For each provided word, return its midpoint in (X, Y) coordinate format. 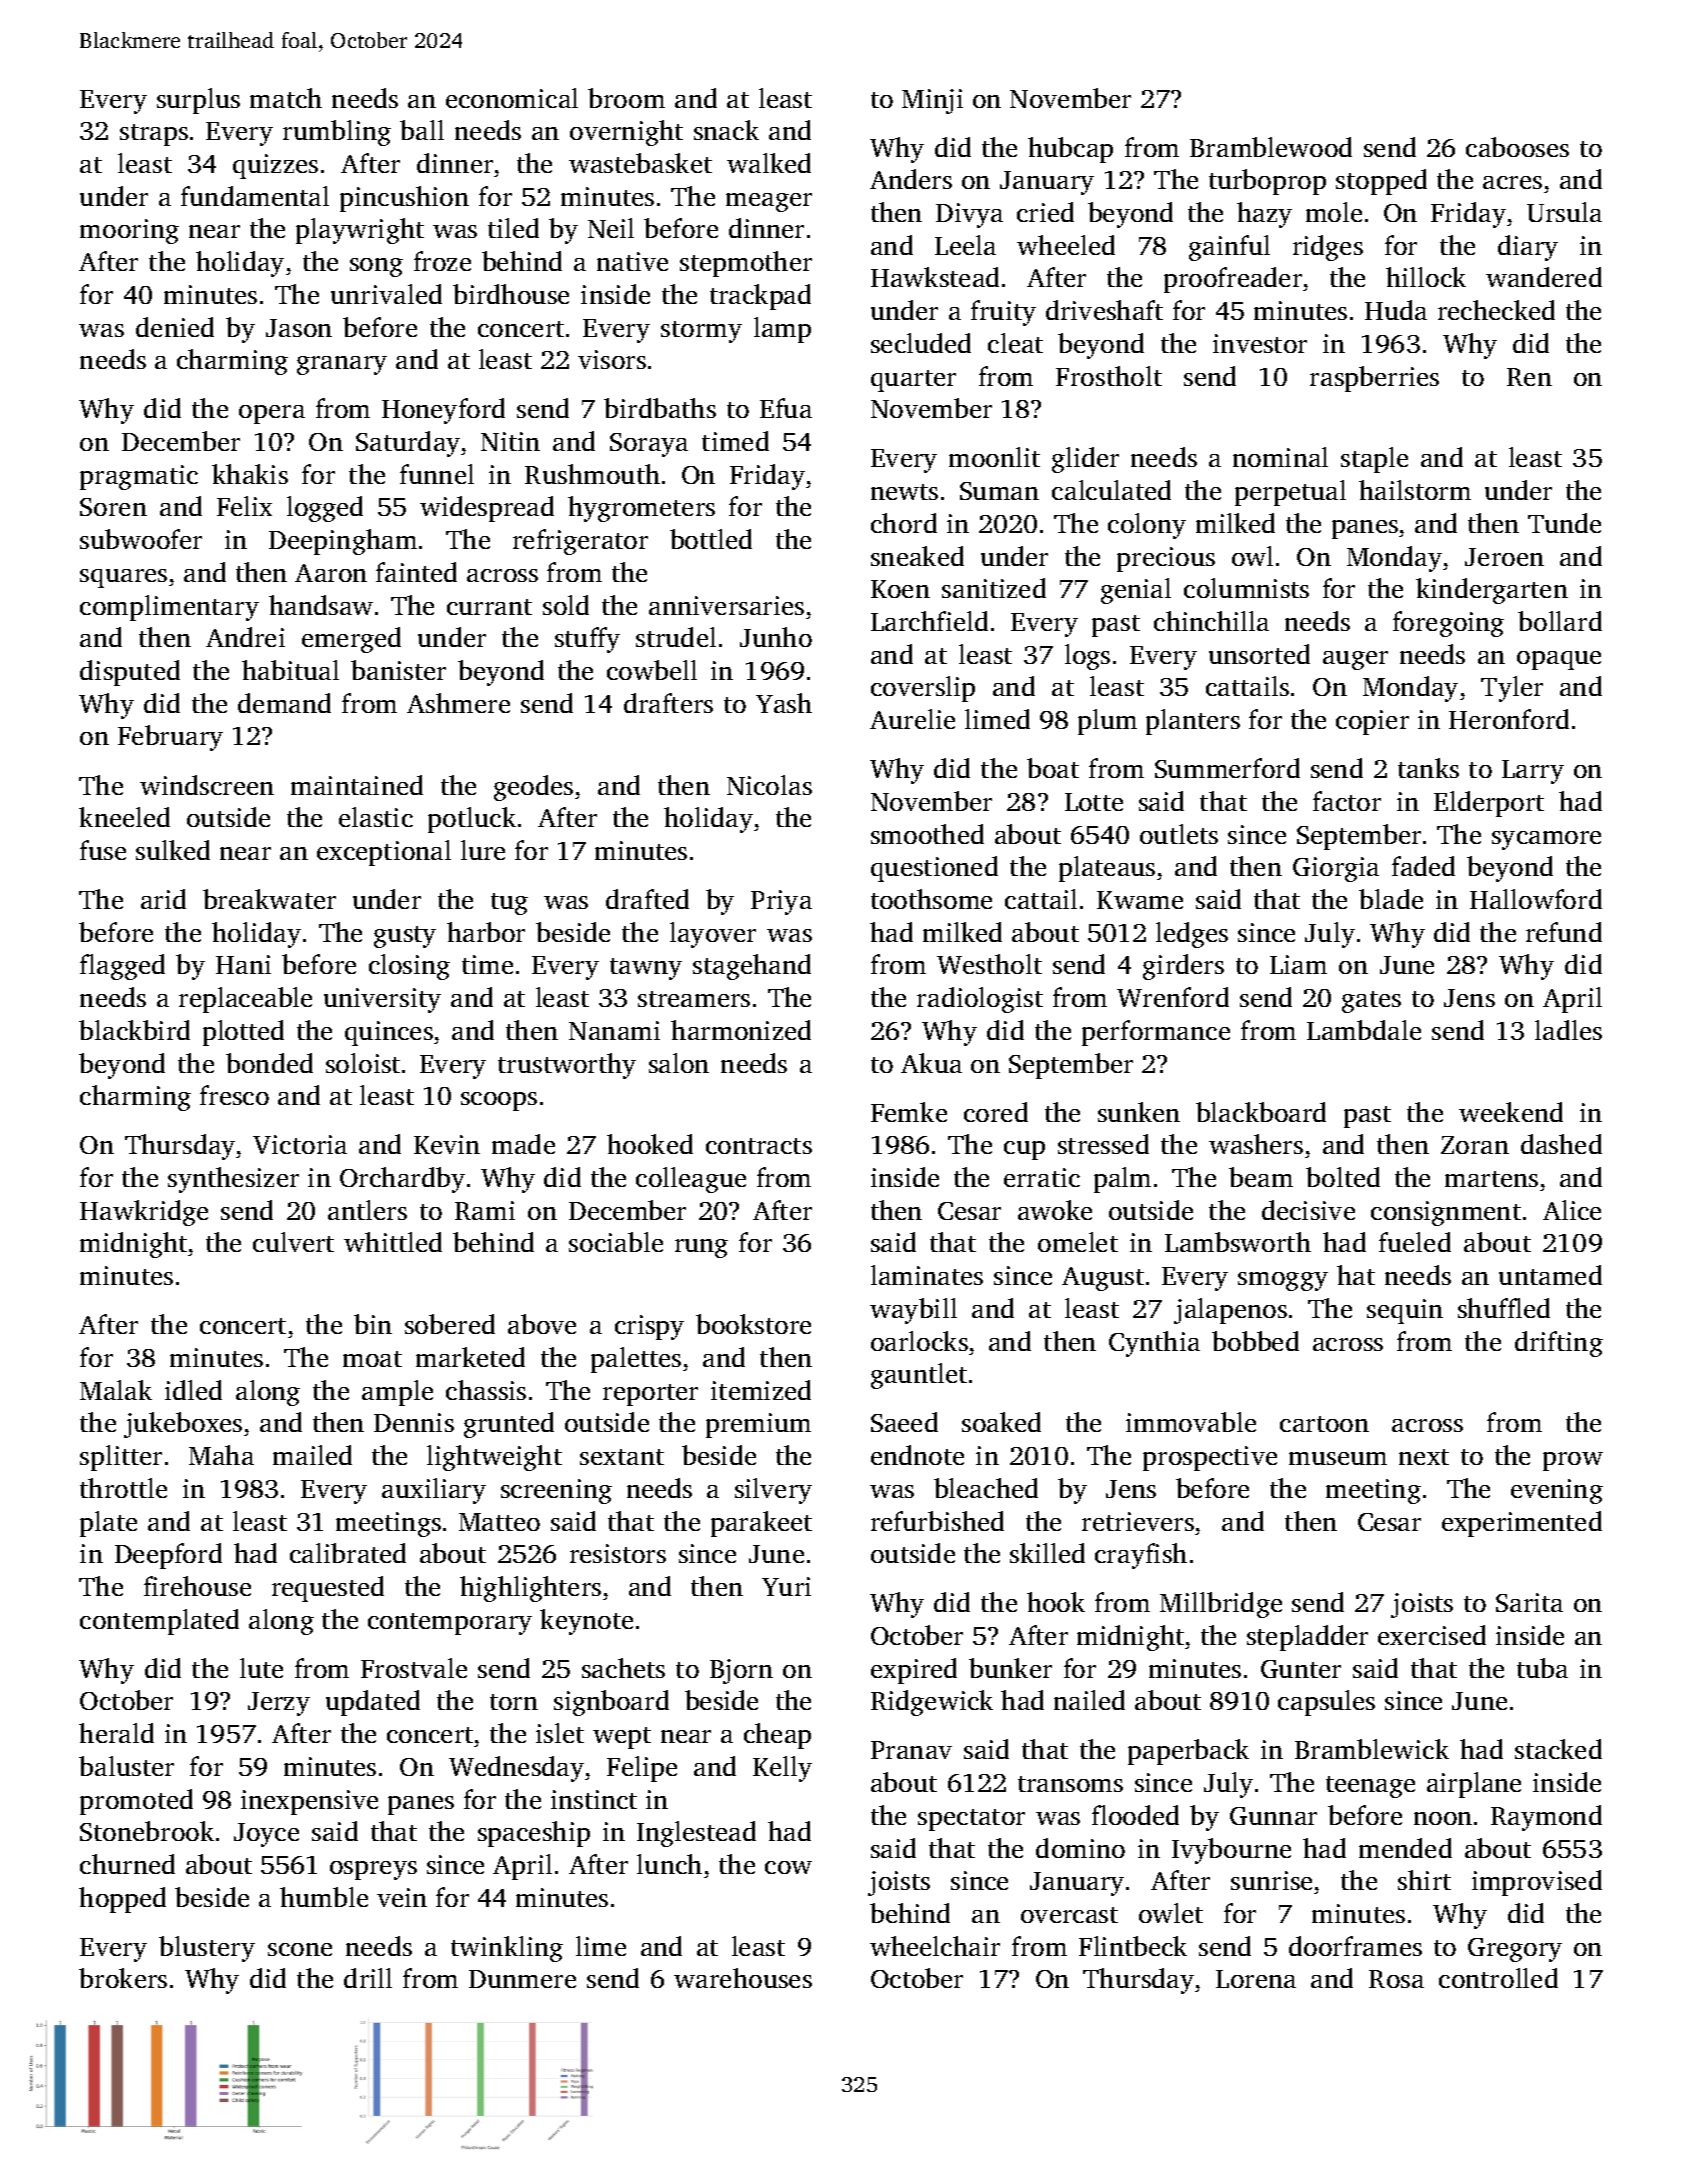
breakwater (269, 899)
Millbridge (1221, 1605)
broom (626, 98)
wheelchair (935, 1946)
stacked (1558, 1749)
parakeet (761, 1524)
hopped (122, 1900)
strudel (676, 637)
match (286, 98)
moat (372, 1359)
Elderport (1489, 804)
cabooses (1517, 147)
